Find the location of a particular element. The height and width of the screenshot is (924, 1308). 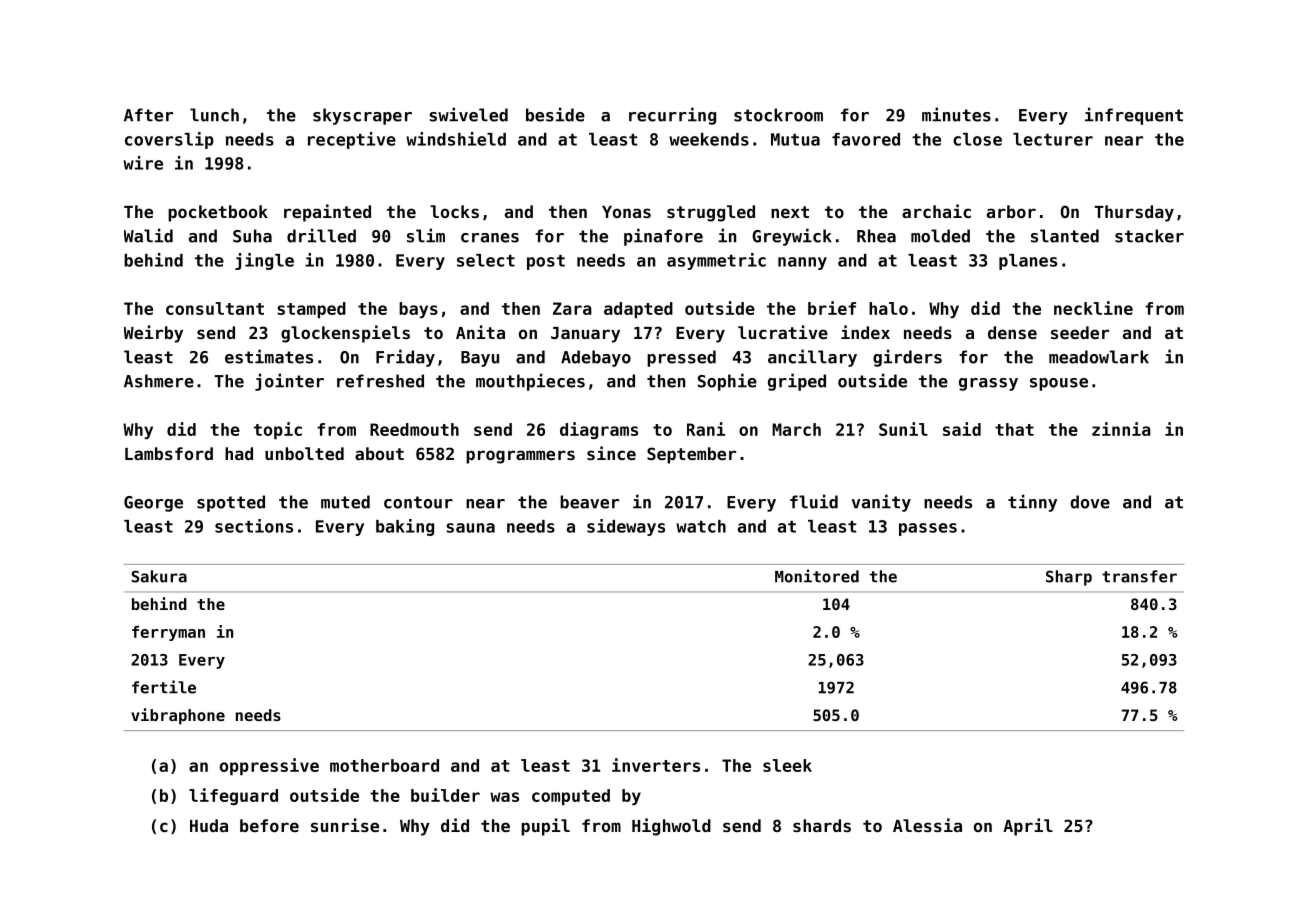

motherboard is located at coordinates (384, 765).
